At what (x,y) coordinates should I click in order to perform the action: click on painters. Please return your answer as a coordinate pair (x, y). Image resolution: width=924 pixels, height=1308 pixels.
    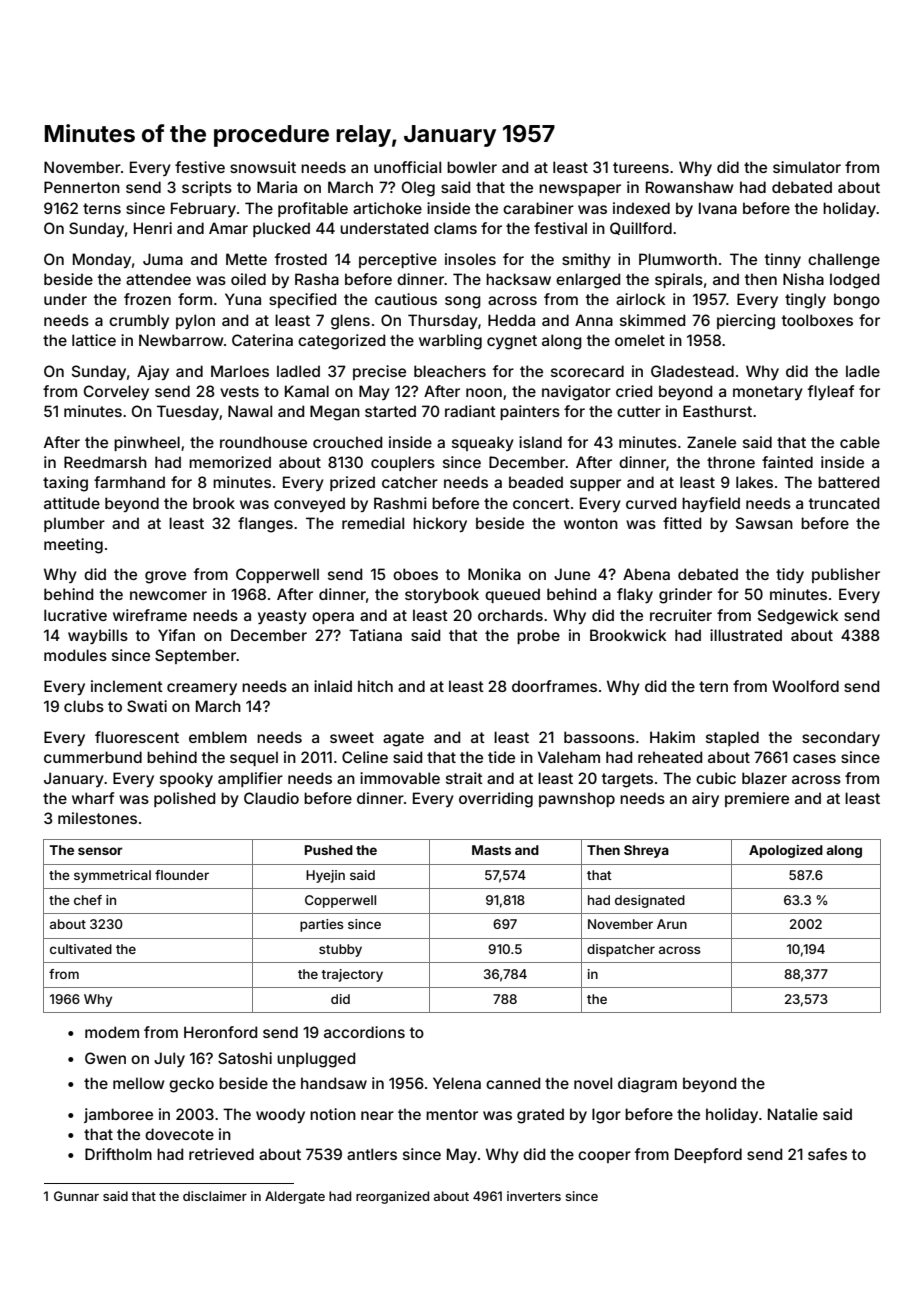
    Looking at the image, I should click on (530, 412).
